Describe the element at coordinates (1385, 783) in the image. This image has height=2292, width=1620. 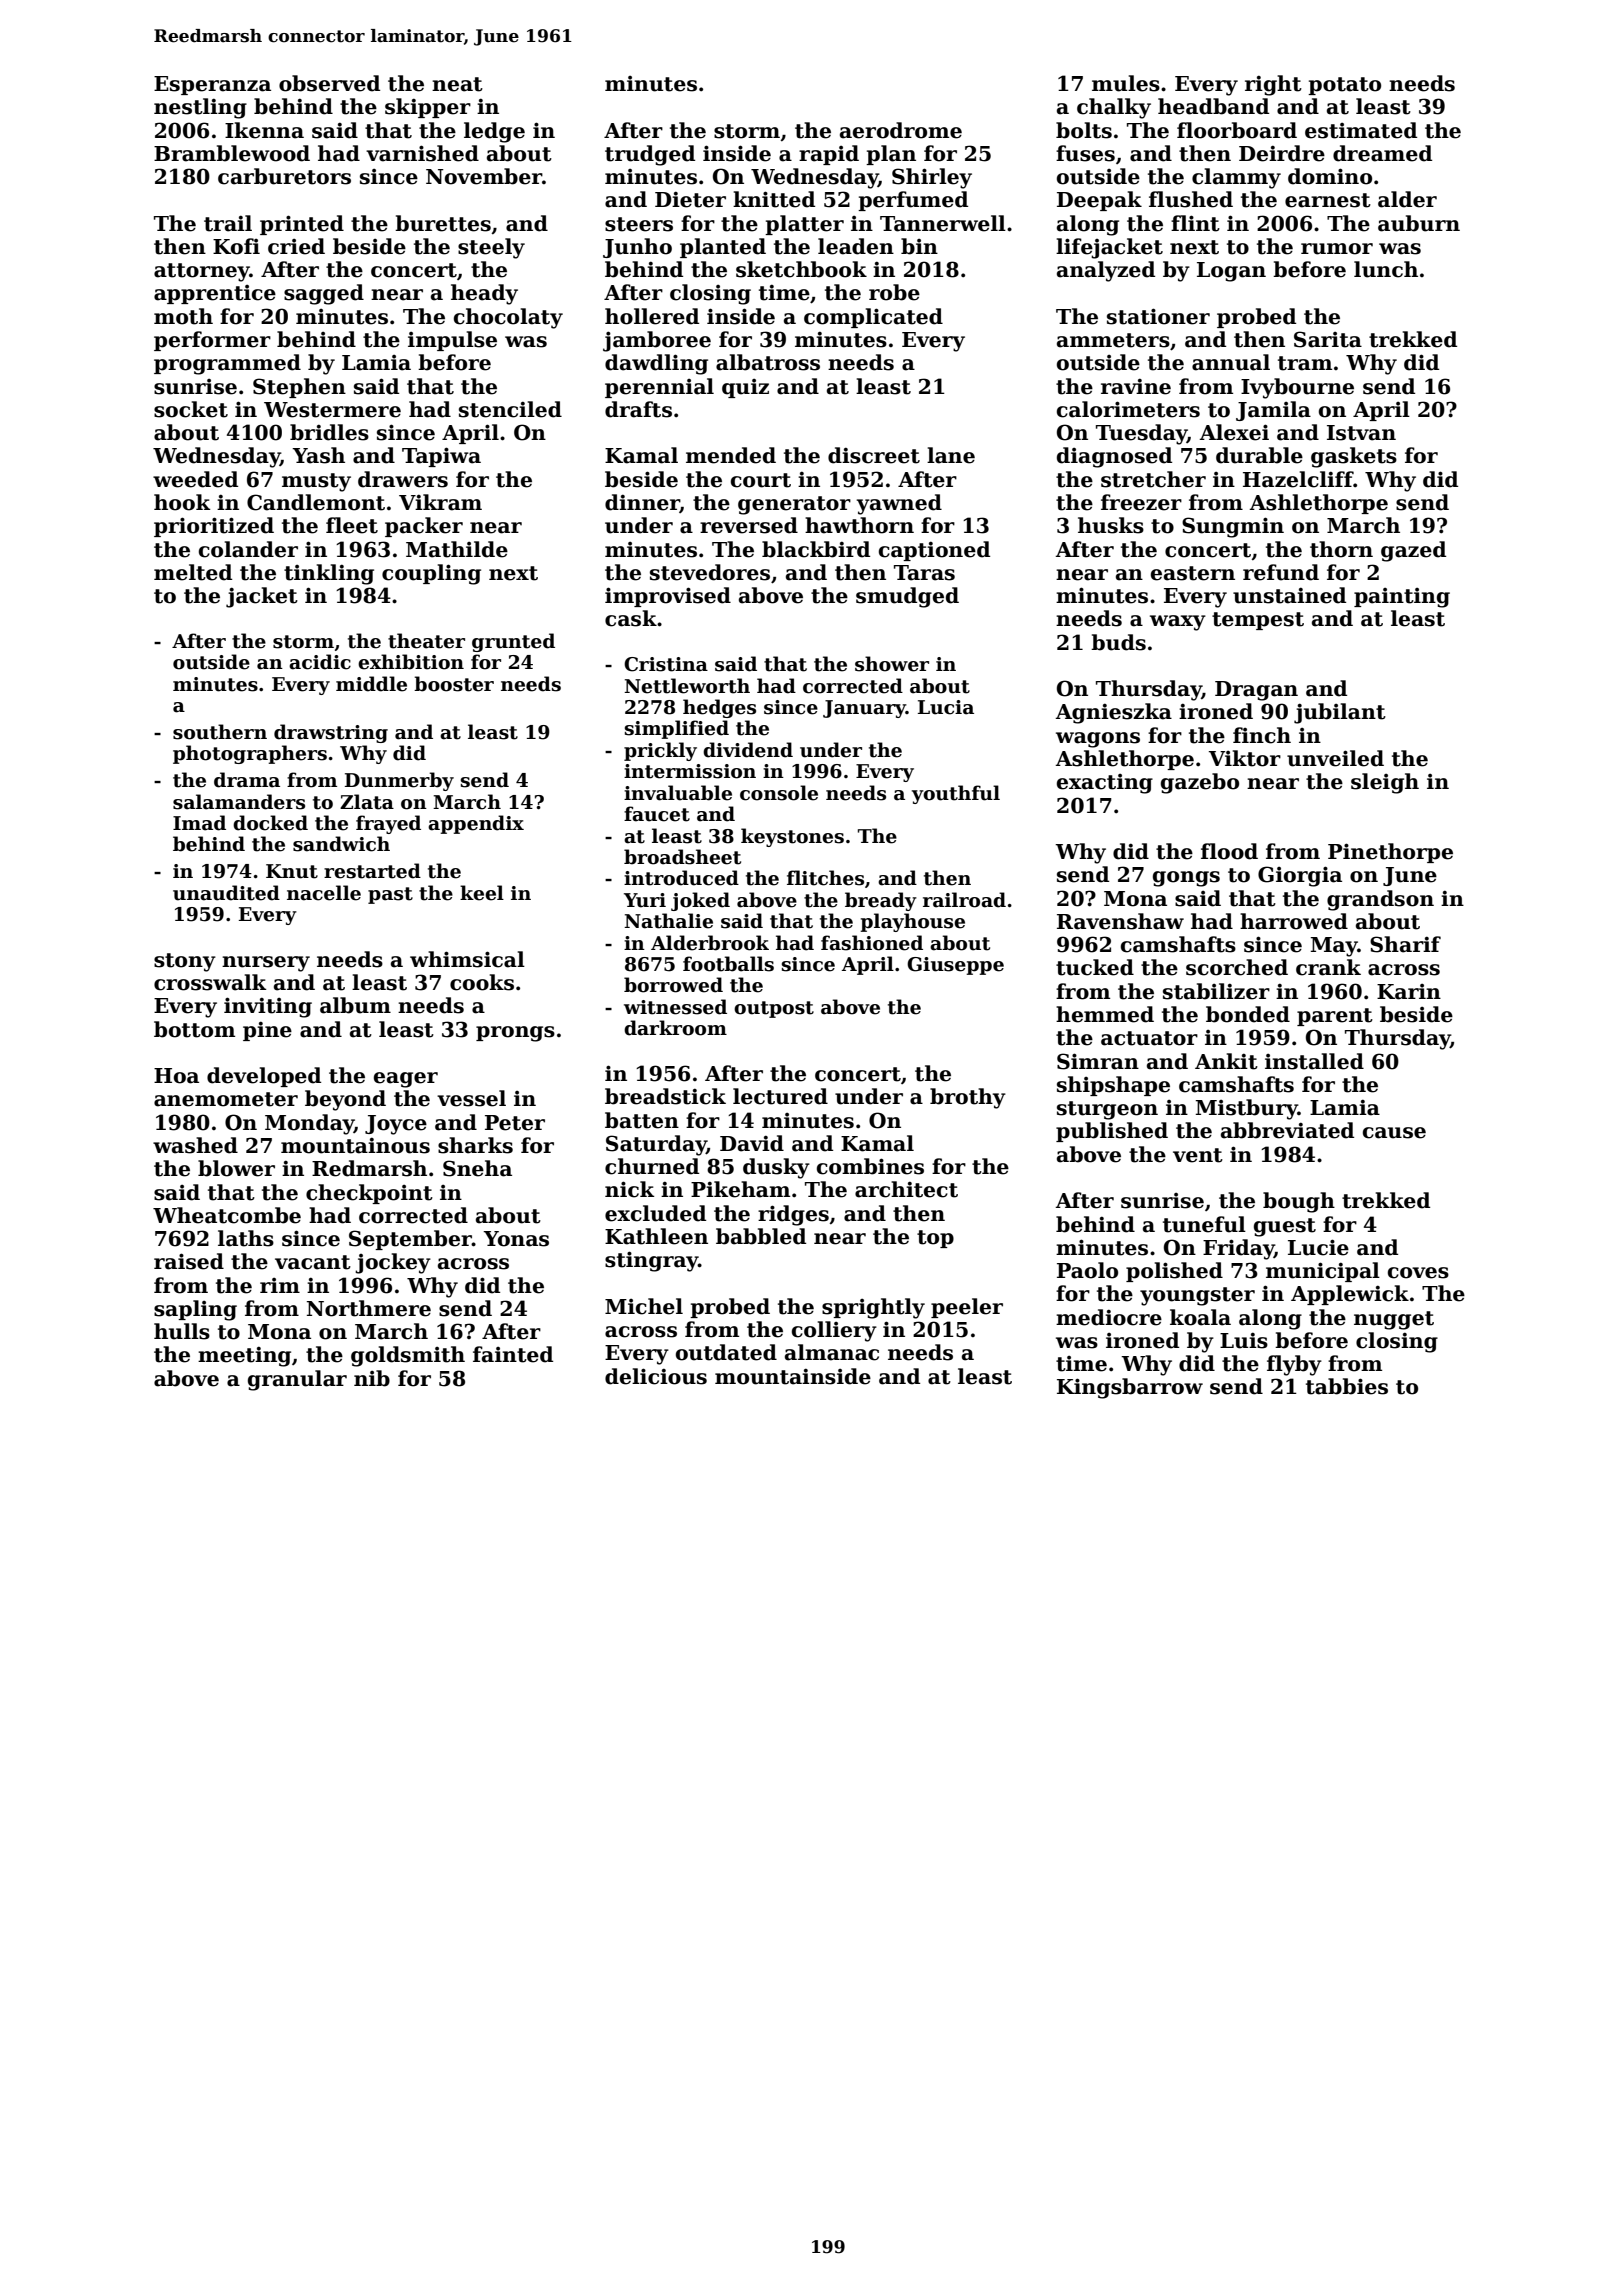
I see `sleigh` at that location.
